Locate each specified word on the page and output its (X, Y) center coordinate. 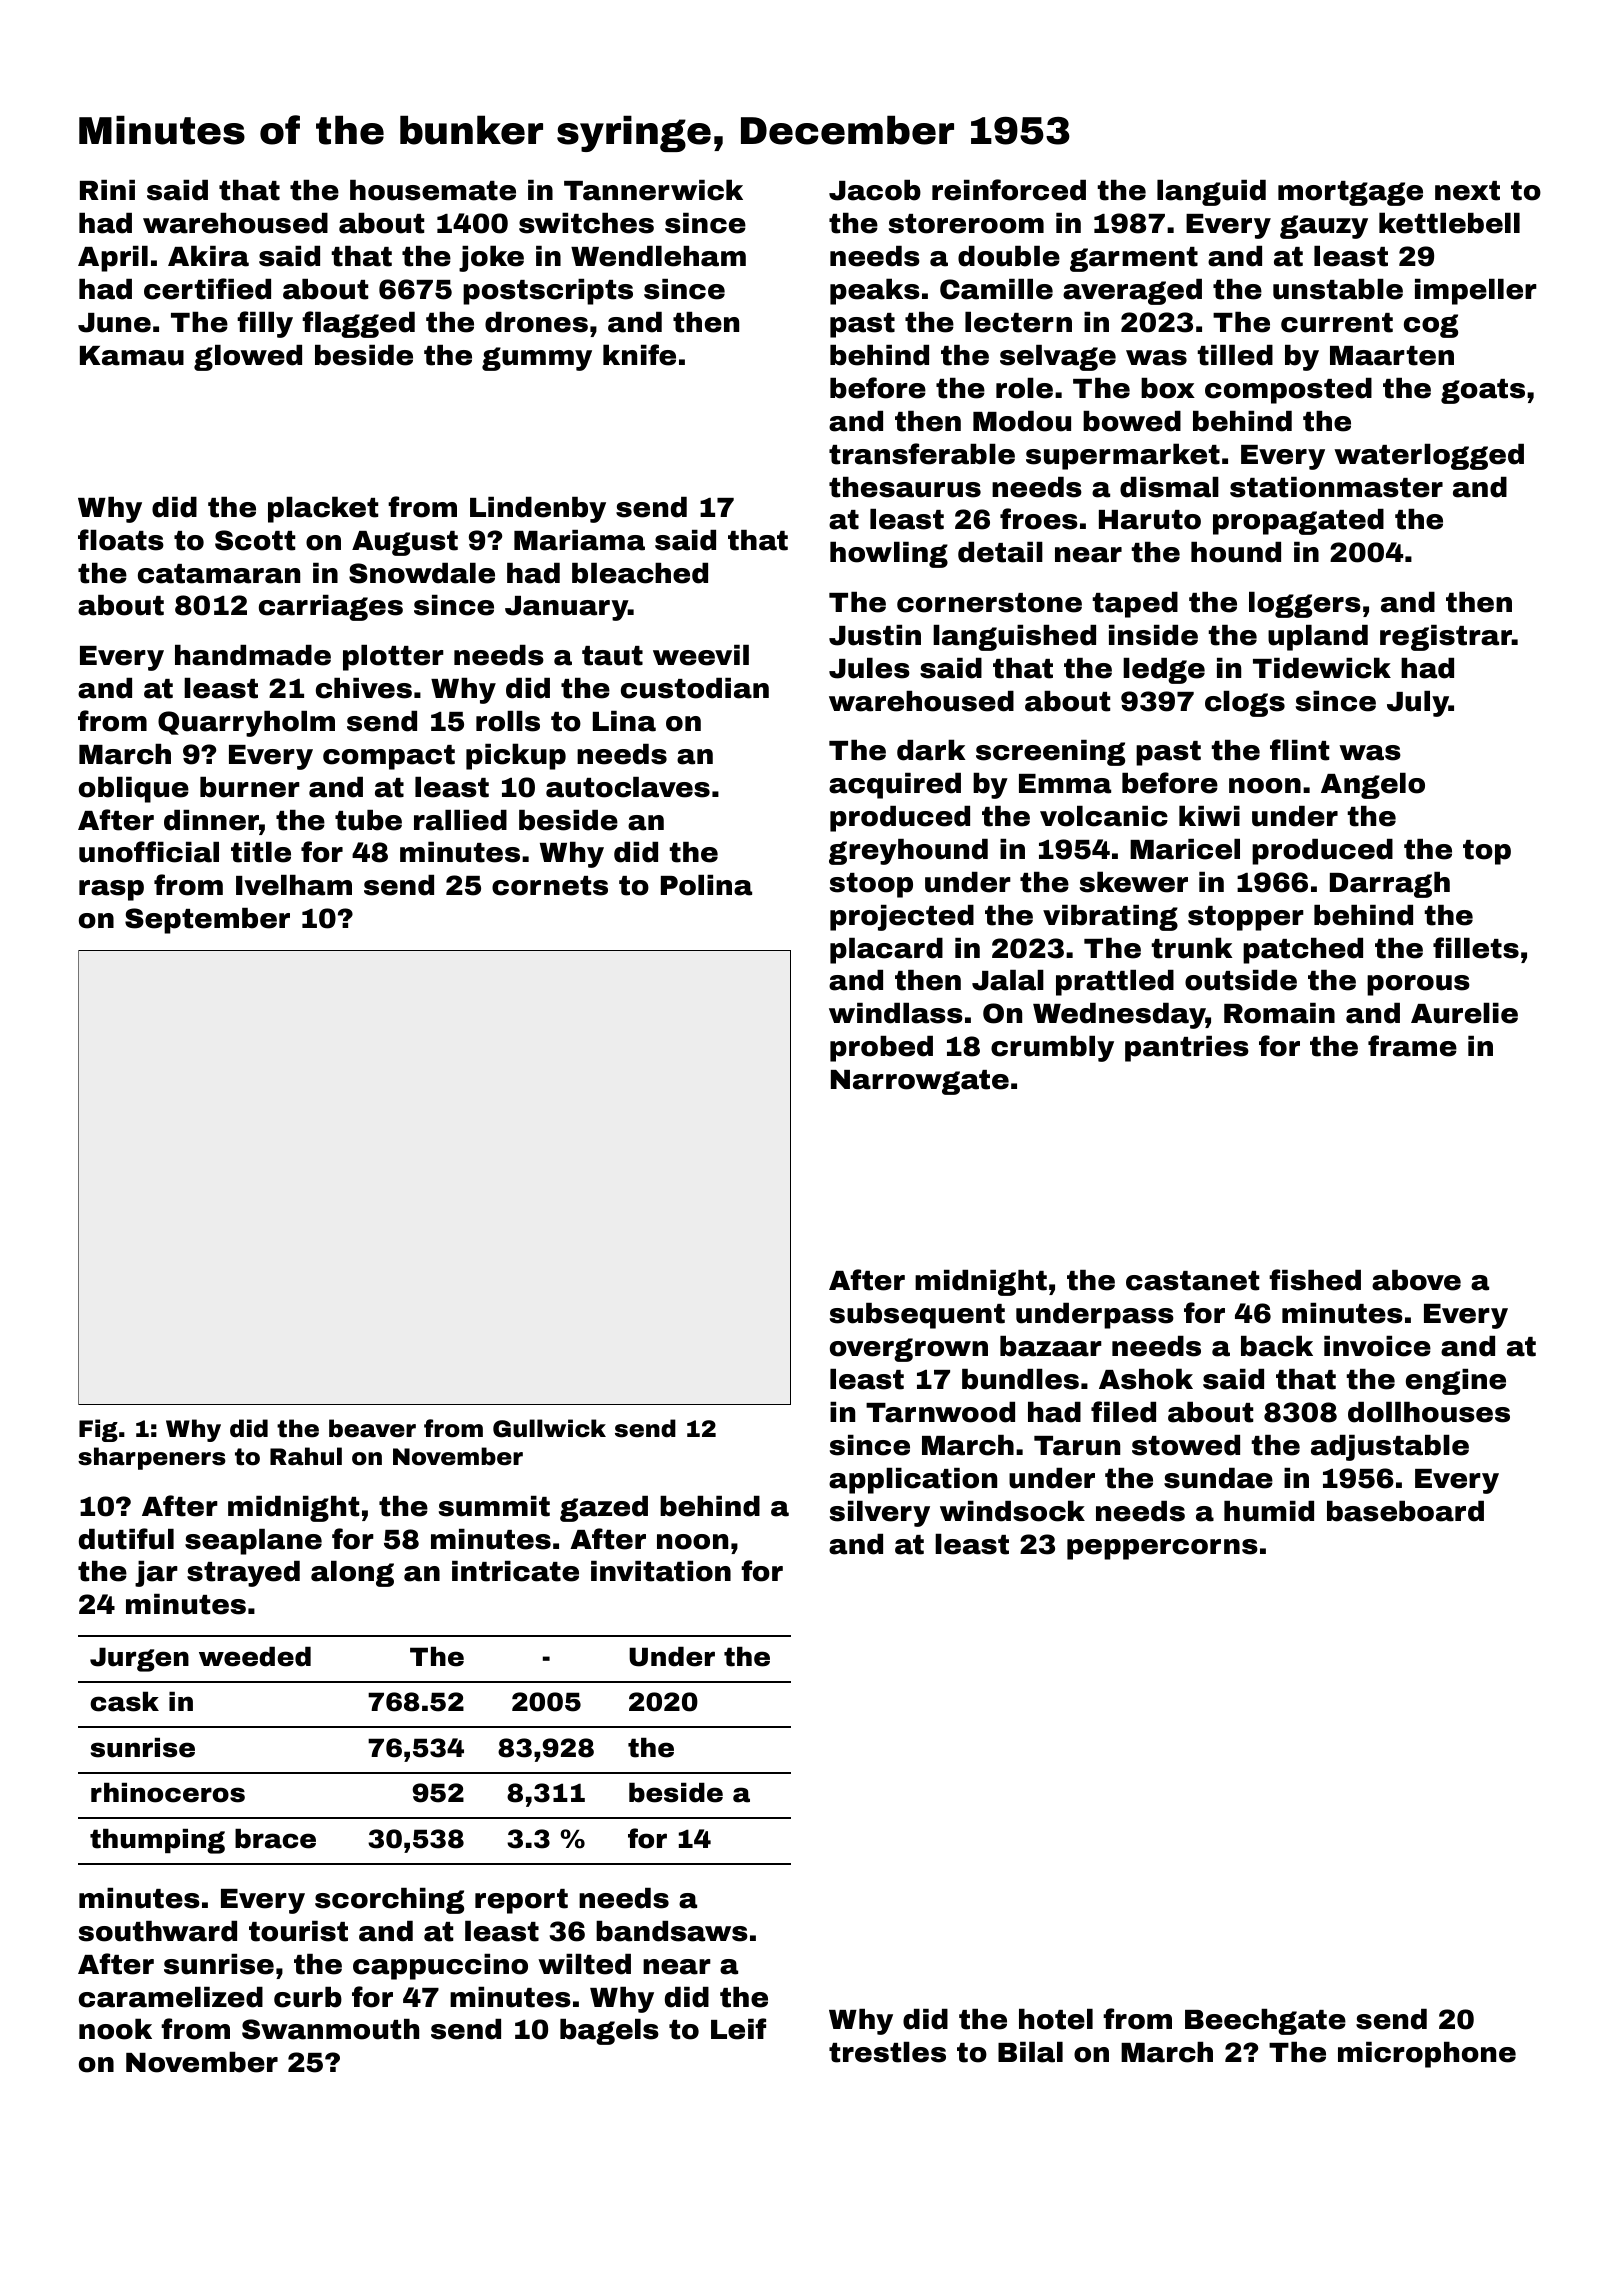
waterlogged (1429, 457)
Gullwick (549, 1428)
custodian (695, 688)
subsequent (917, 1316)
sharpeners (152, 1458)
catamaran (219, 574)
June (114, 323)
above (1416, 1280)
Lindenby (538, 510)
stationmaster (1336, 487)
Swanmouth (330, 2029)
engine (1456, 1382)
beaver (372, 1428)
